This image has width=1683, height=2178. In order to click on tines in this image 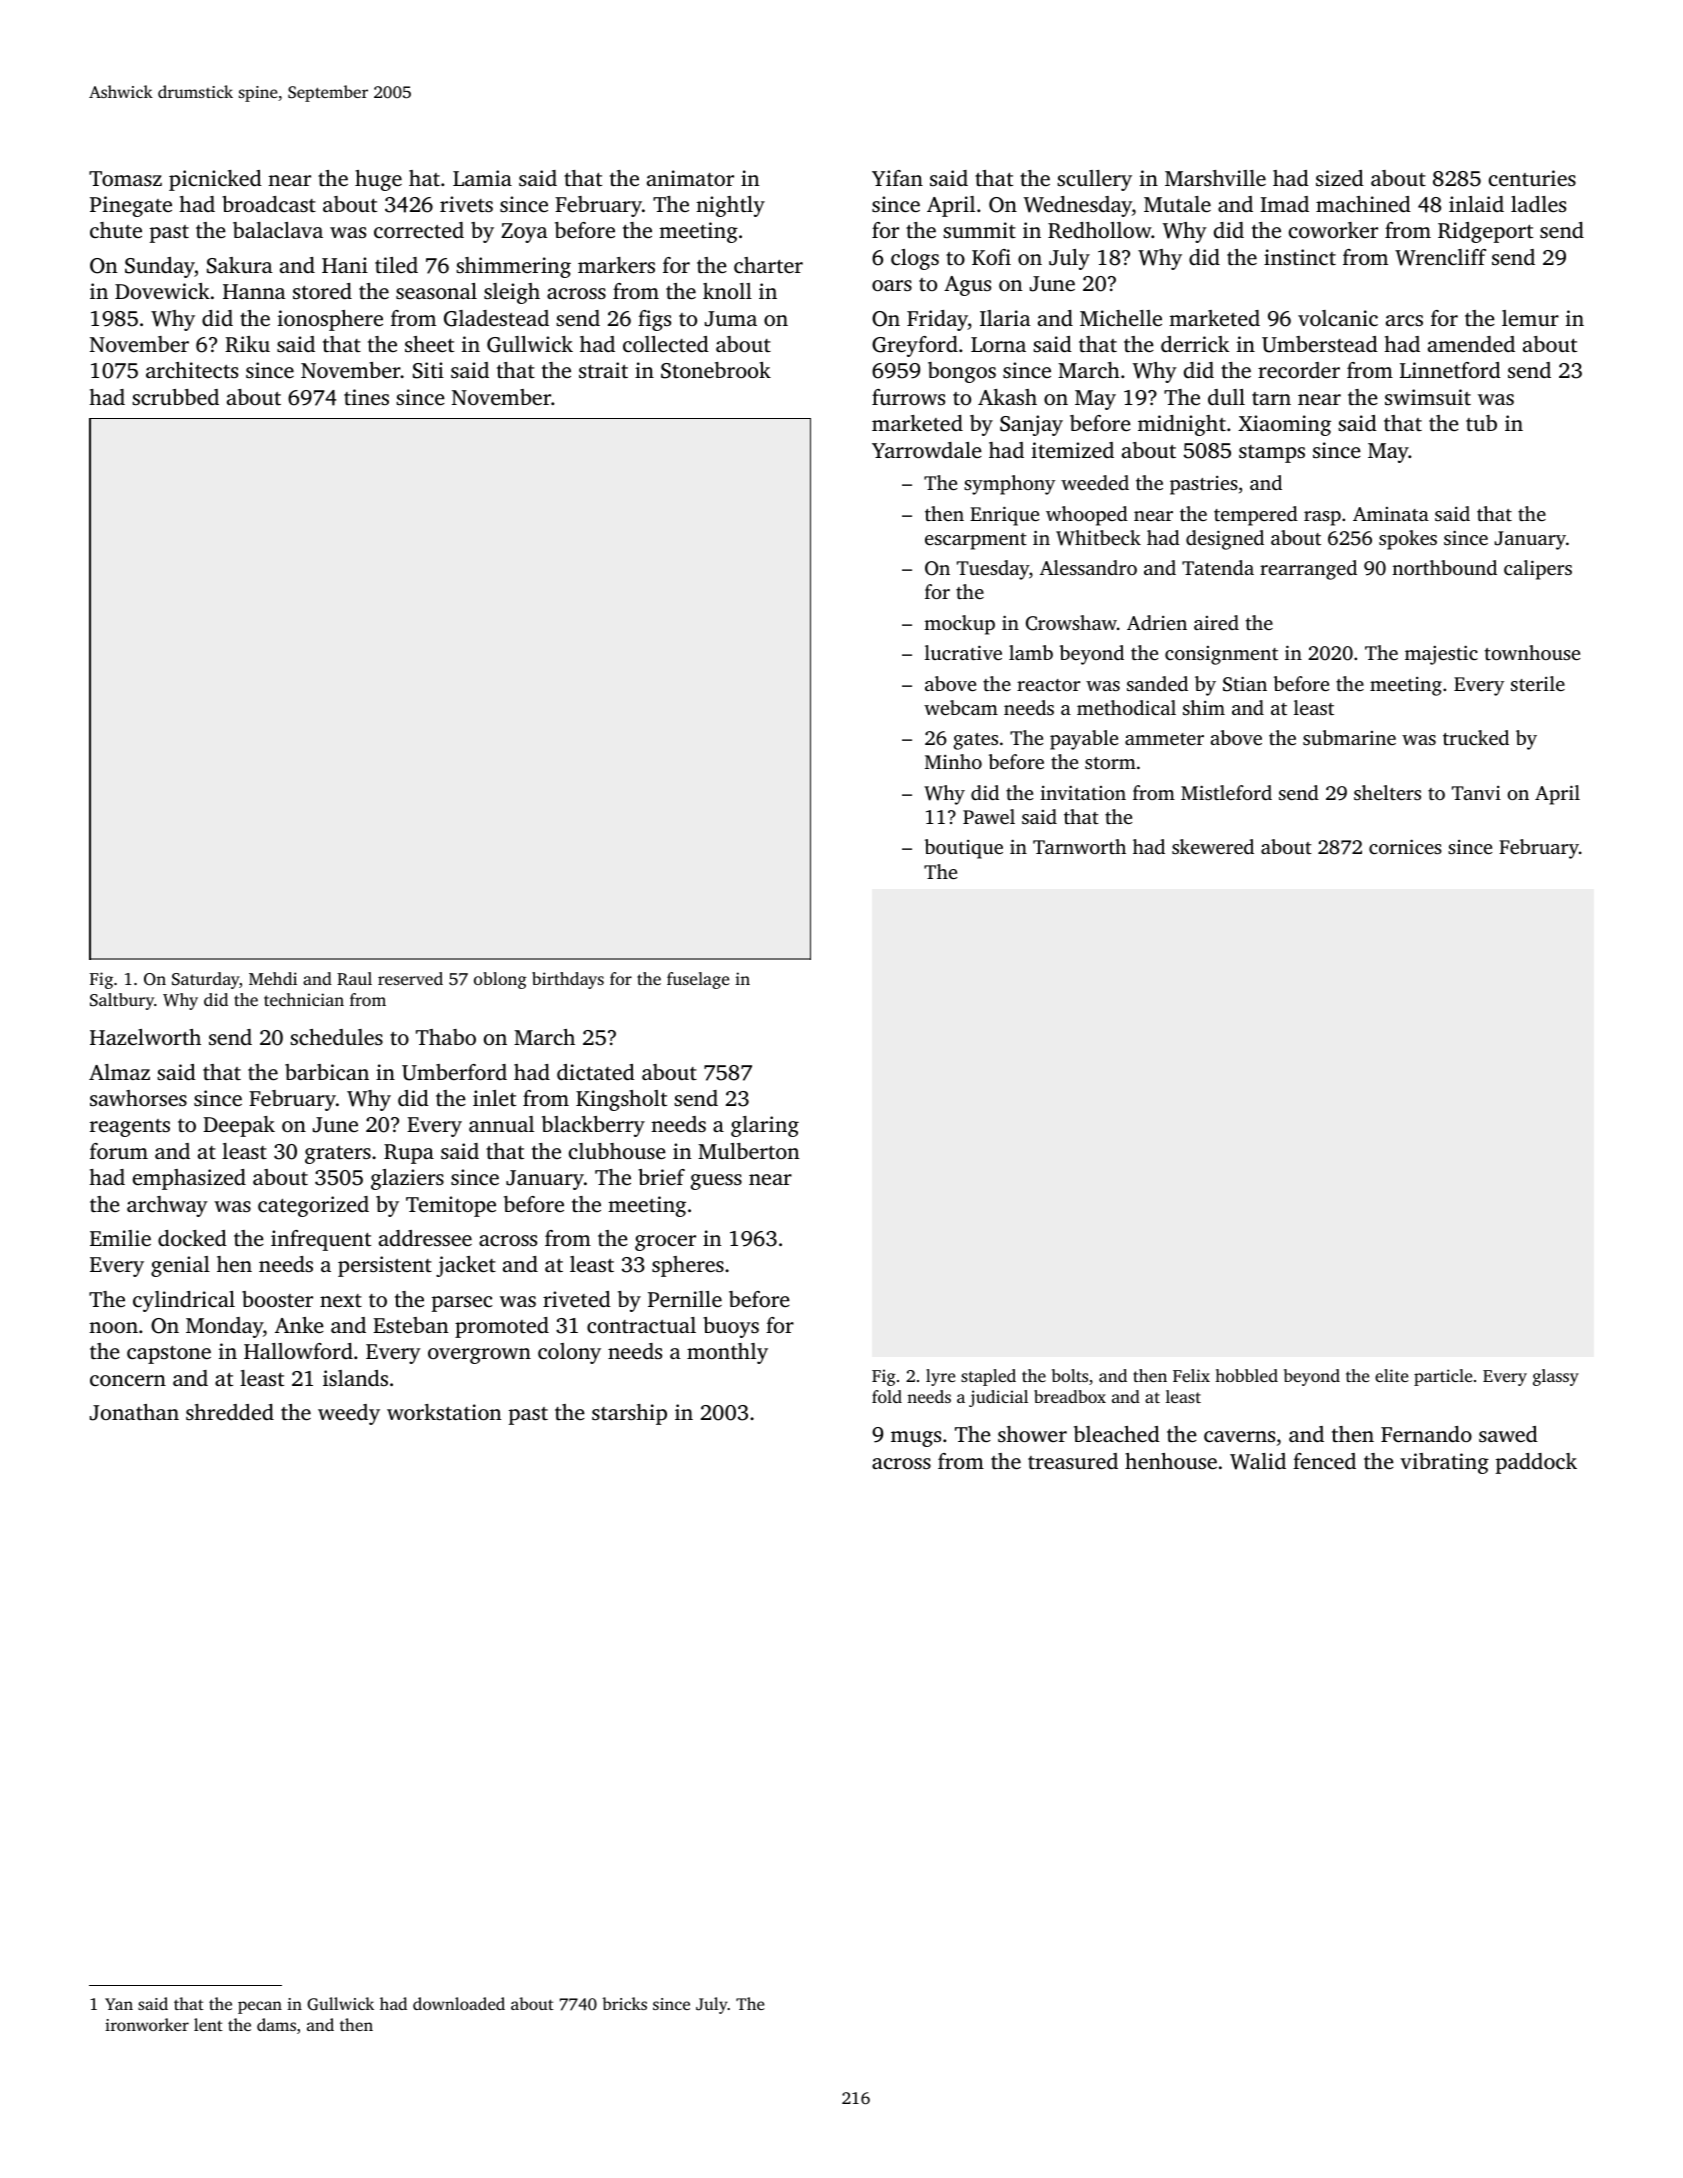, I will do `click(366, 397)`.
